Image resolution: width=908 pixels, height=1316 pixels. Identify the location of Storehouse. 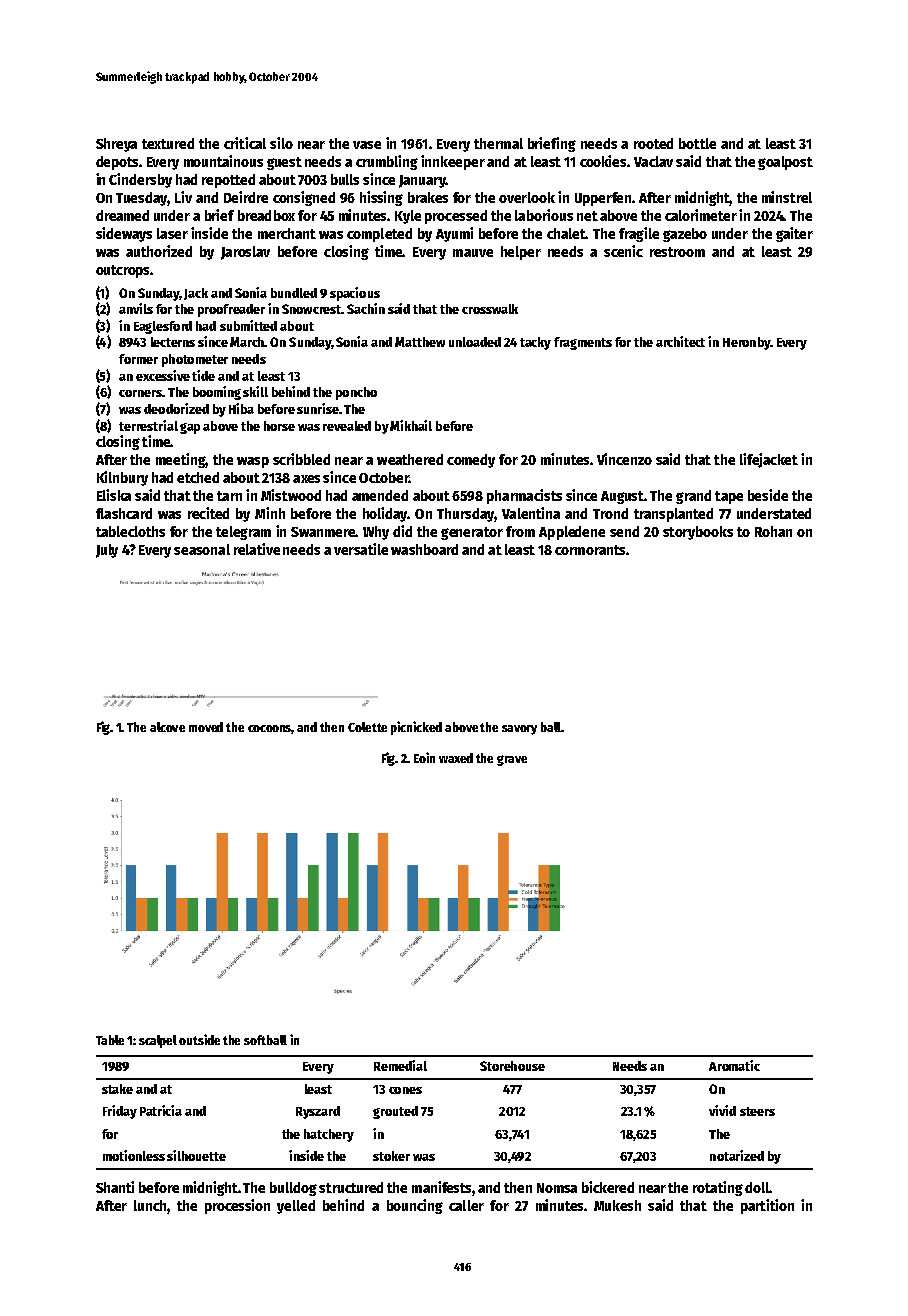
(512, 1066).
